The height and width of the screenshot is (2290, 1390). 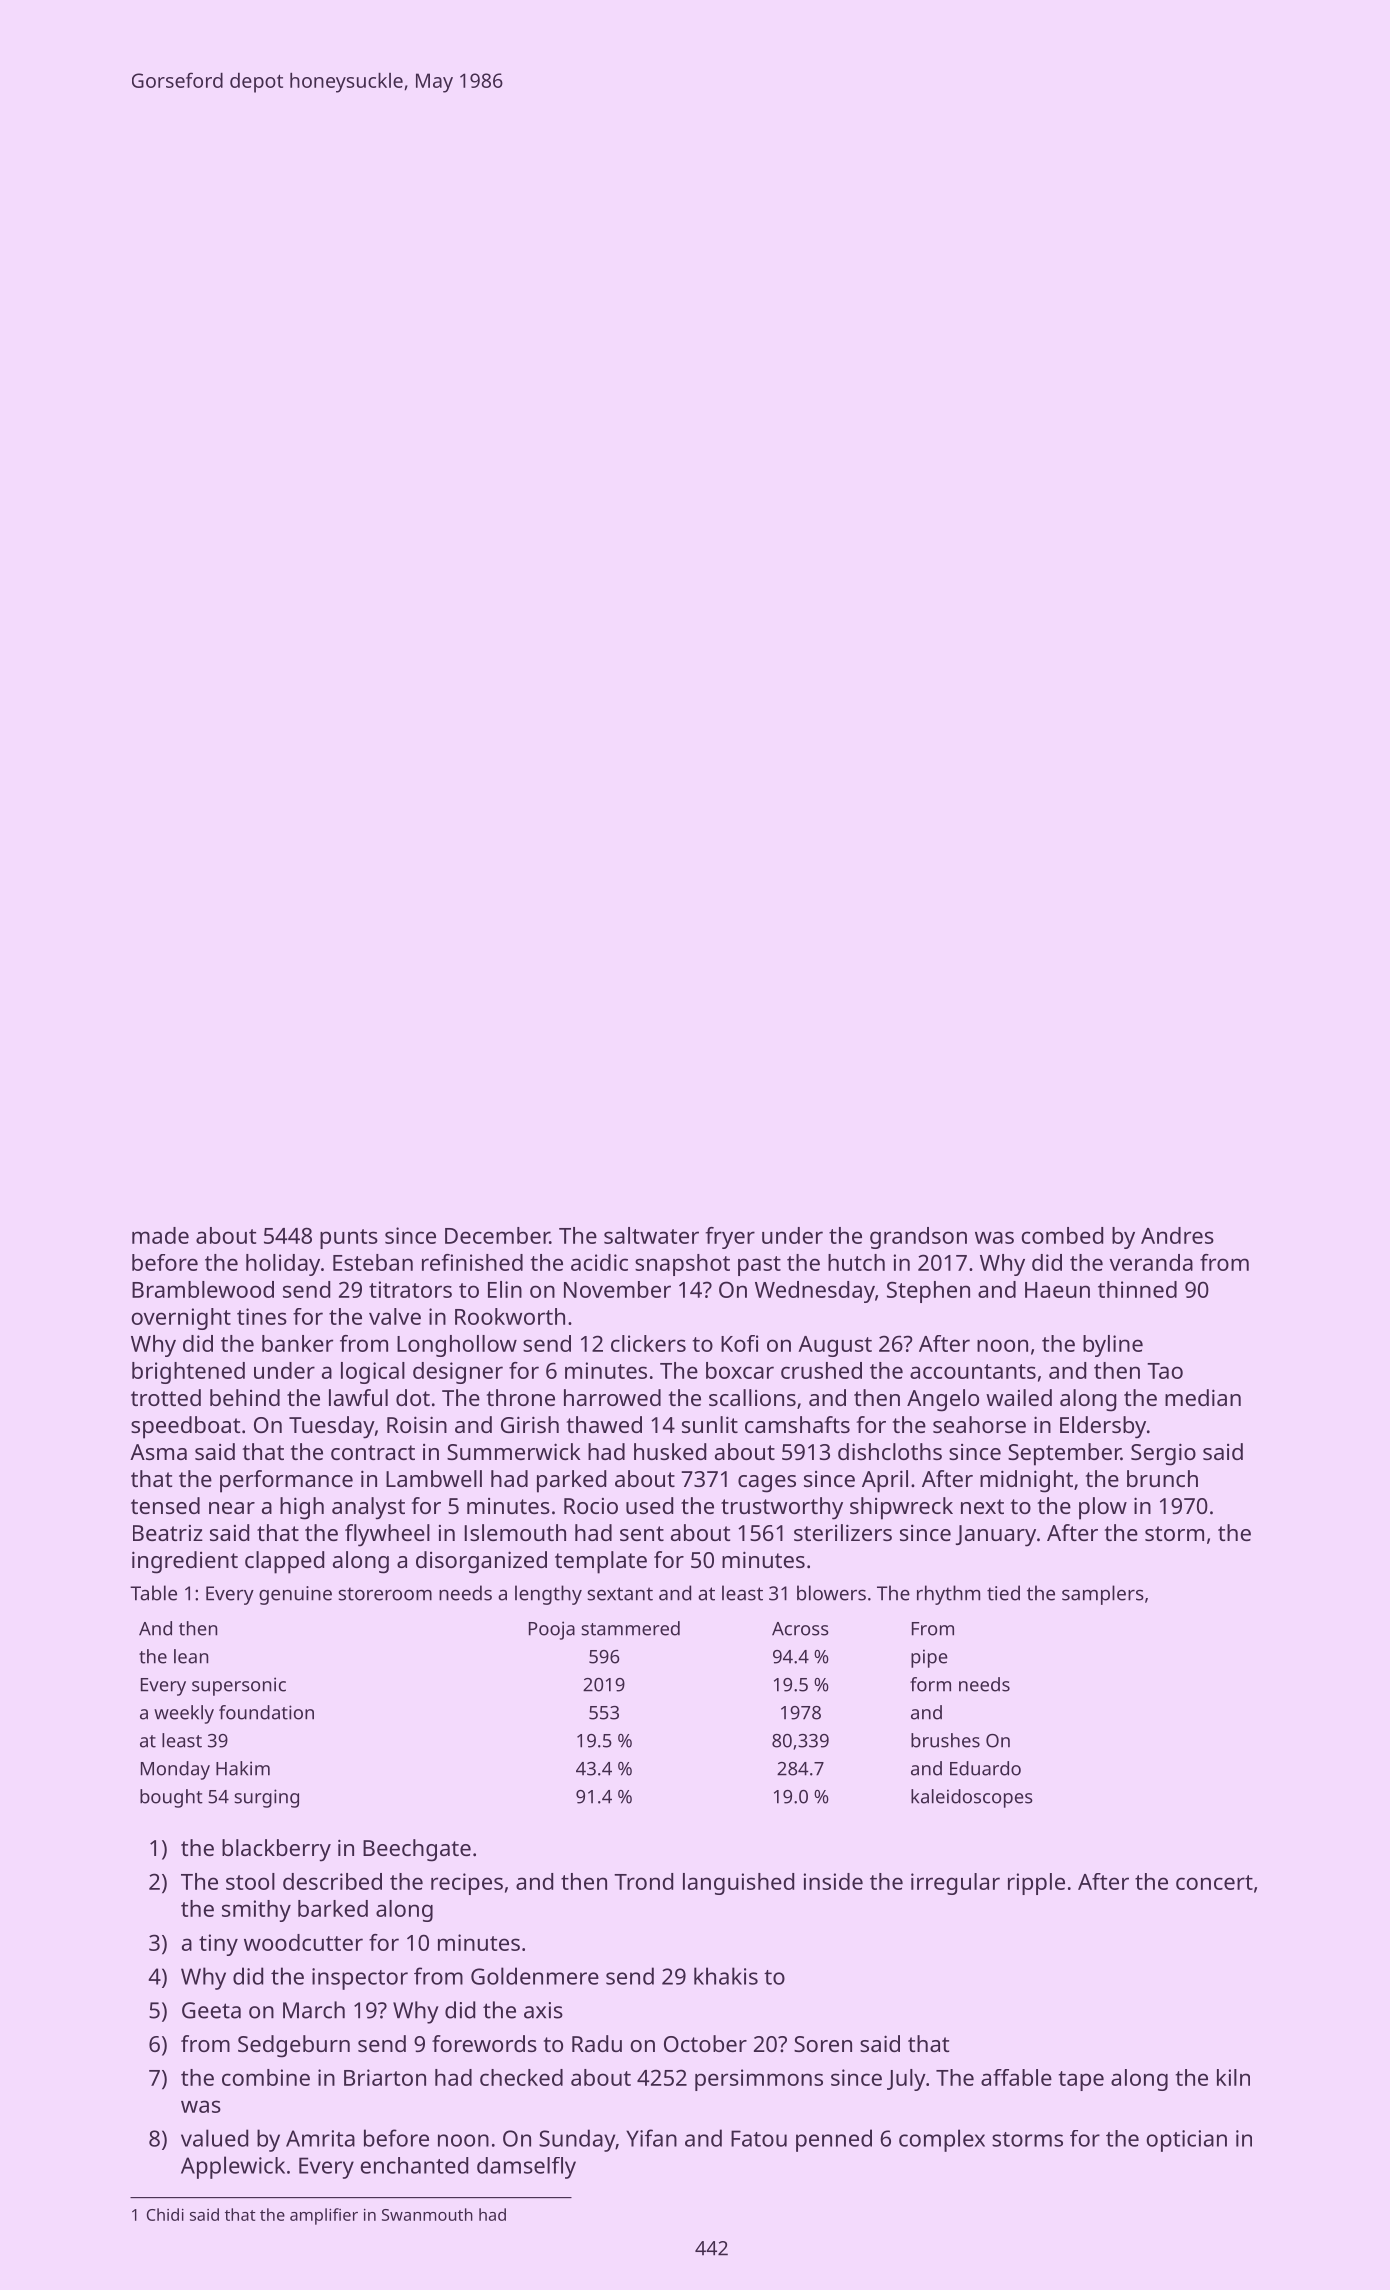 I want to click on Trond, so click(x=643, y=1881).
